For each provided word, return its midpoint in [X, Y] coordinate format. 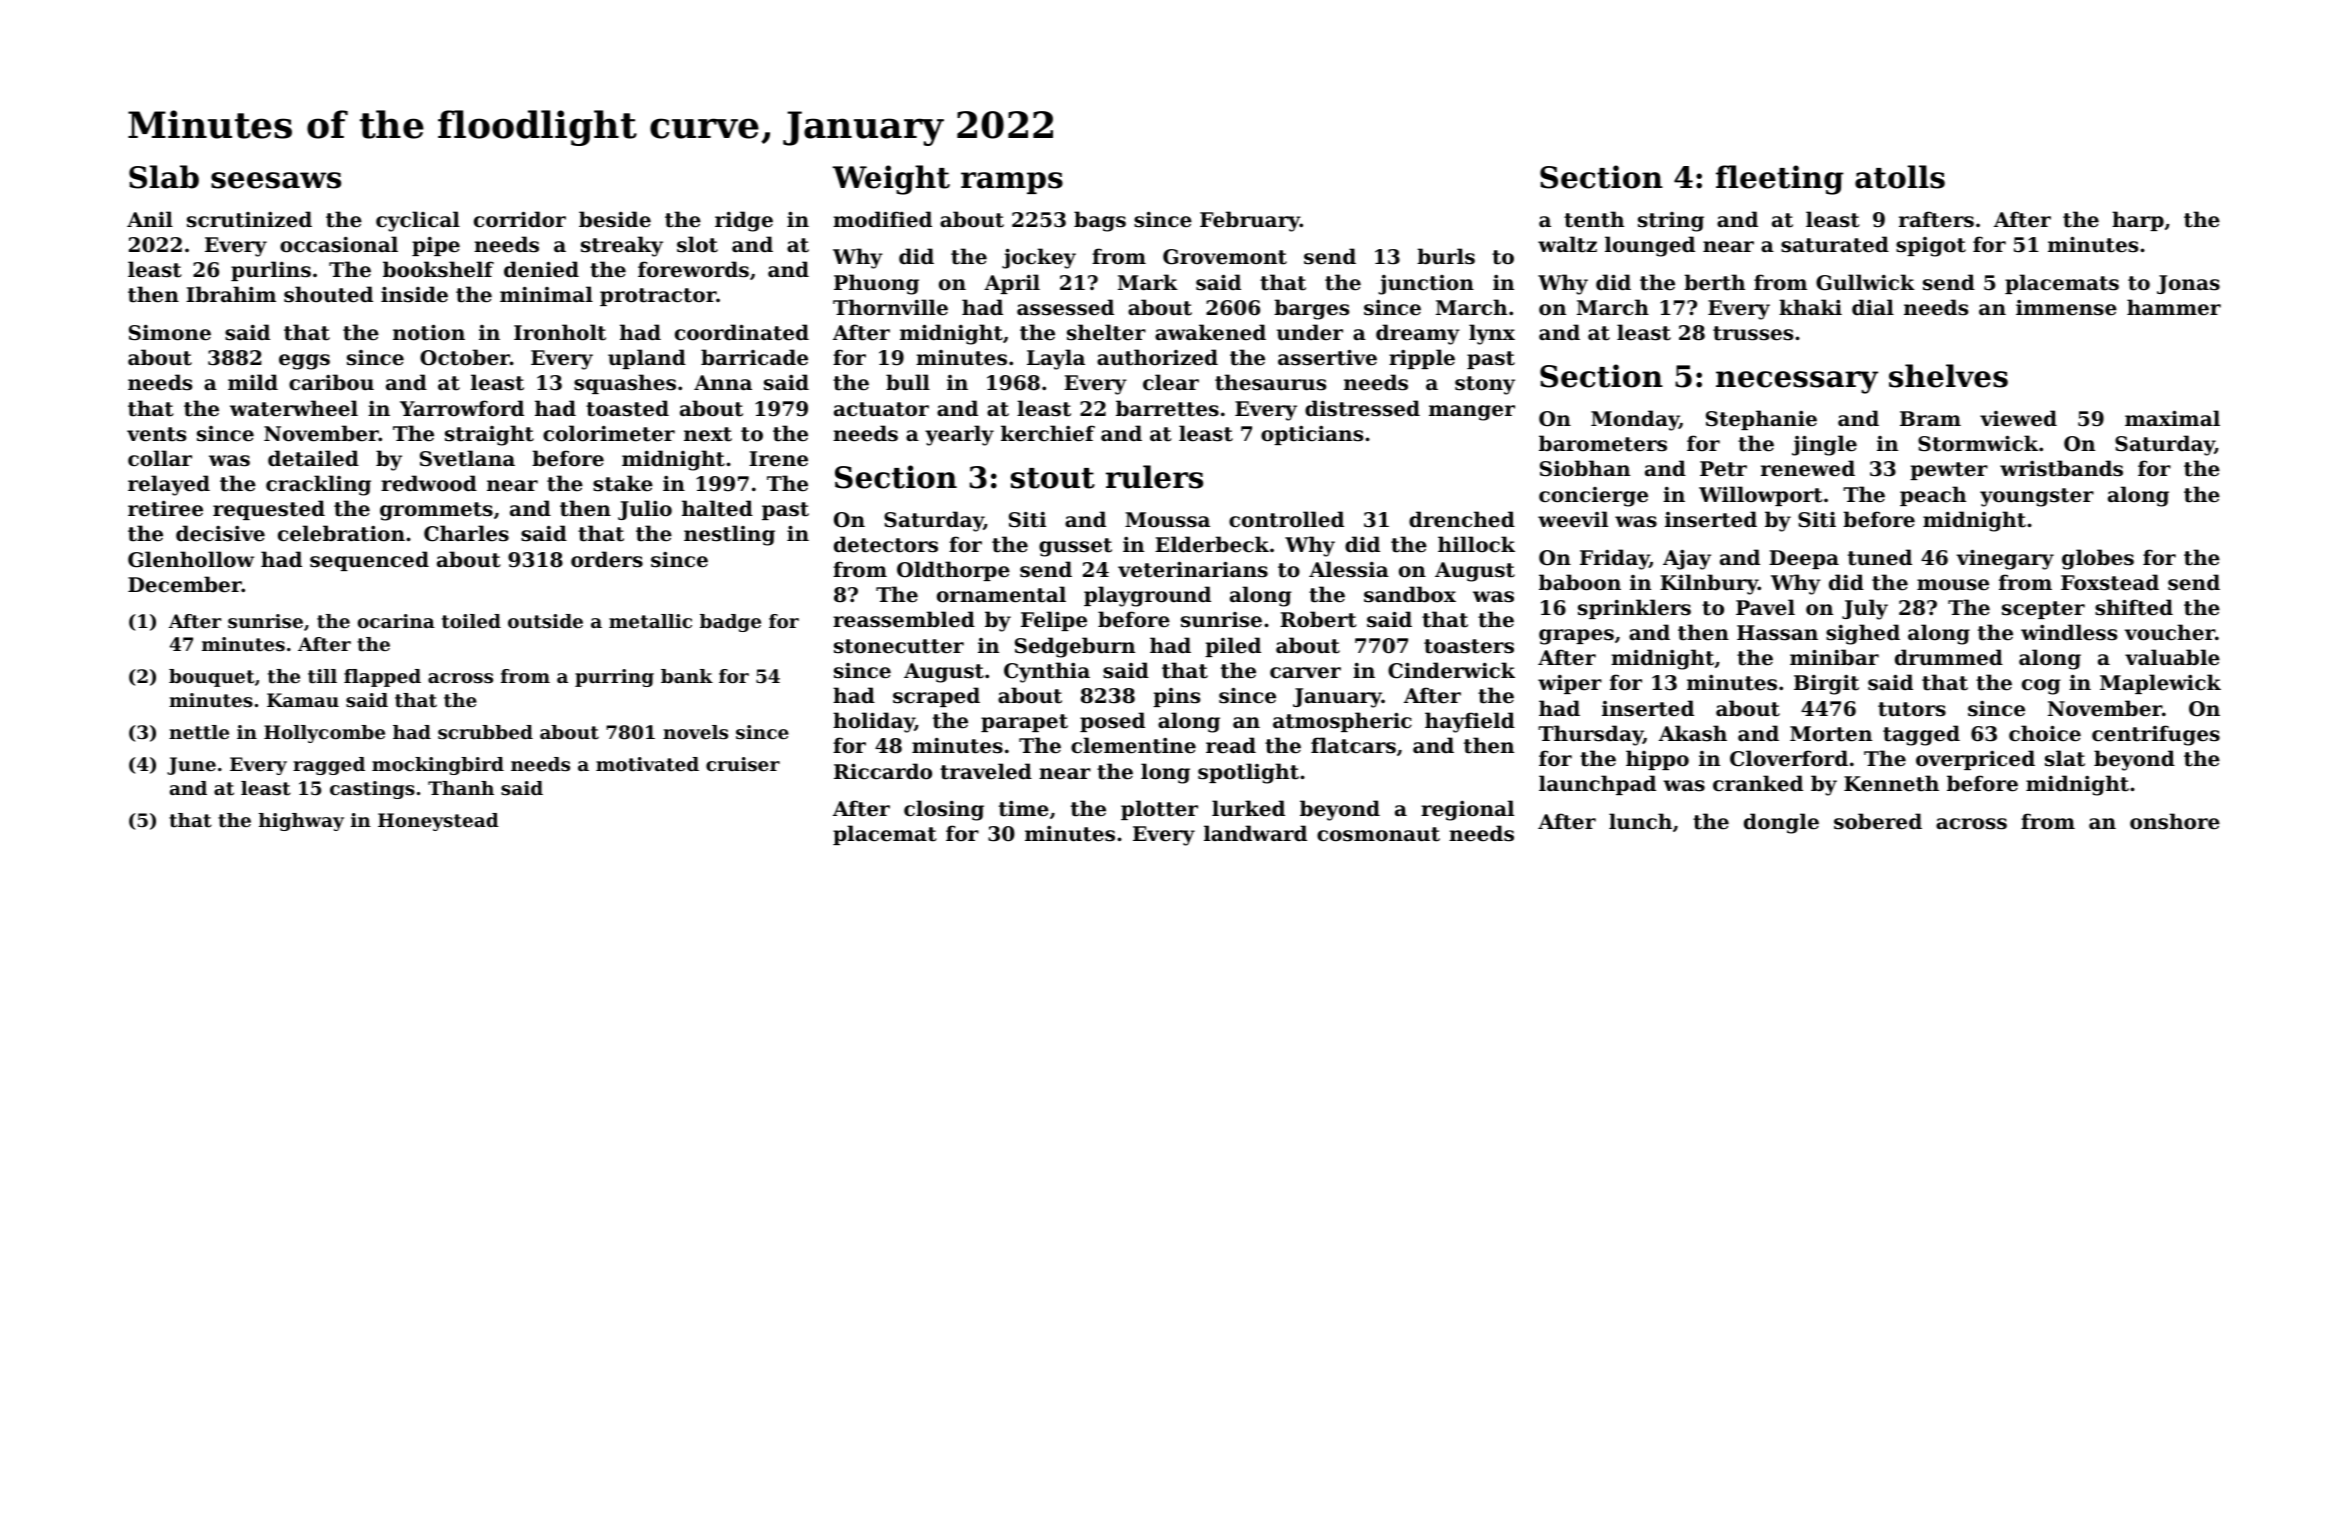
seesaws [276, 180]
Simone [170, 332]
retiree [165, 508]
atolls [1900, 177]
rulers [1154, 477]
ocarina [396, 621]
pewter [1949, 471]
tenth [1594, 219]
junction [1426, 285]
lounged [1650, 246]
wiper [1570, 684]
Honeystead [438, 822]
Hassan [1777, 633]
